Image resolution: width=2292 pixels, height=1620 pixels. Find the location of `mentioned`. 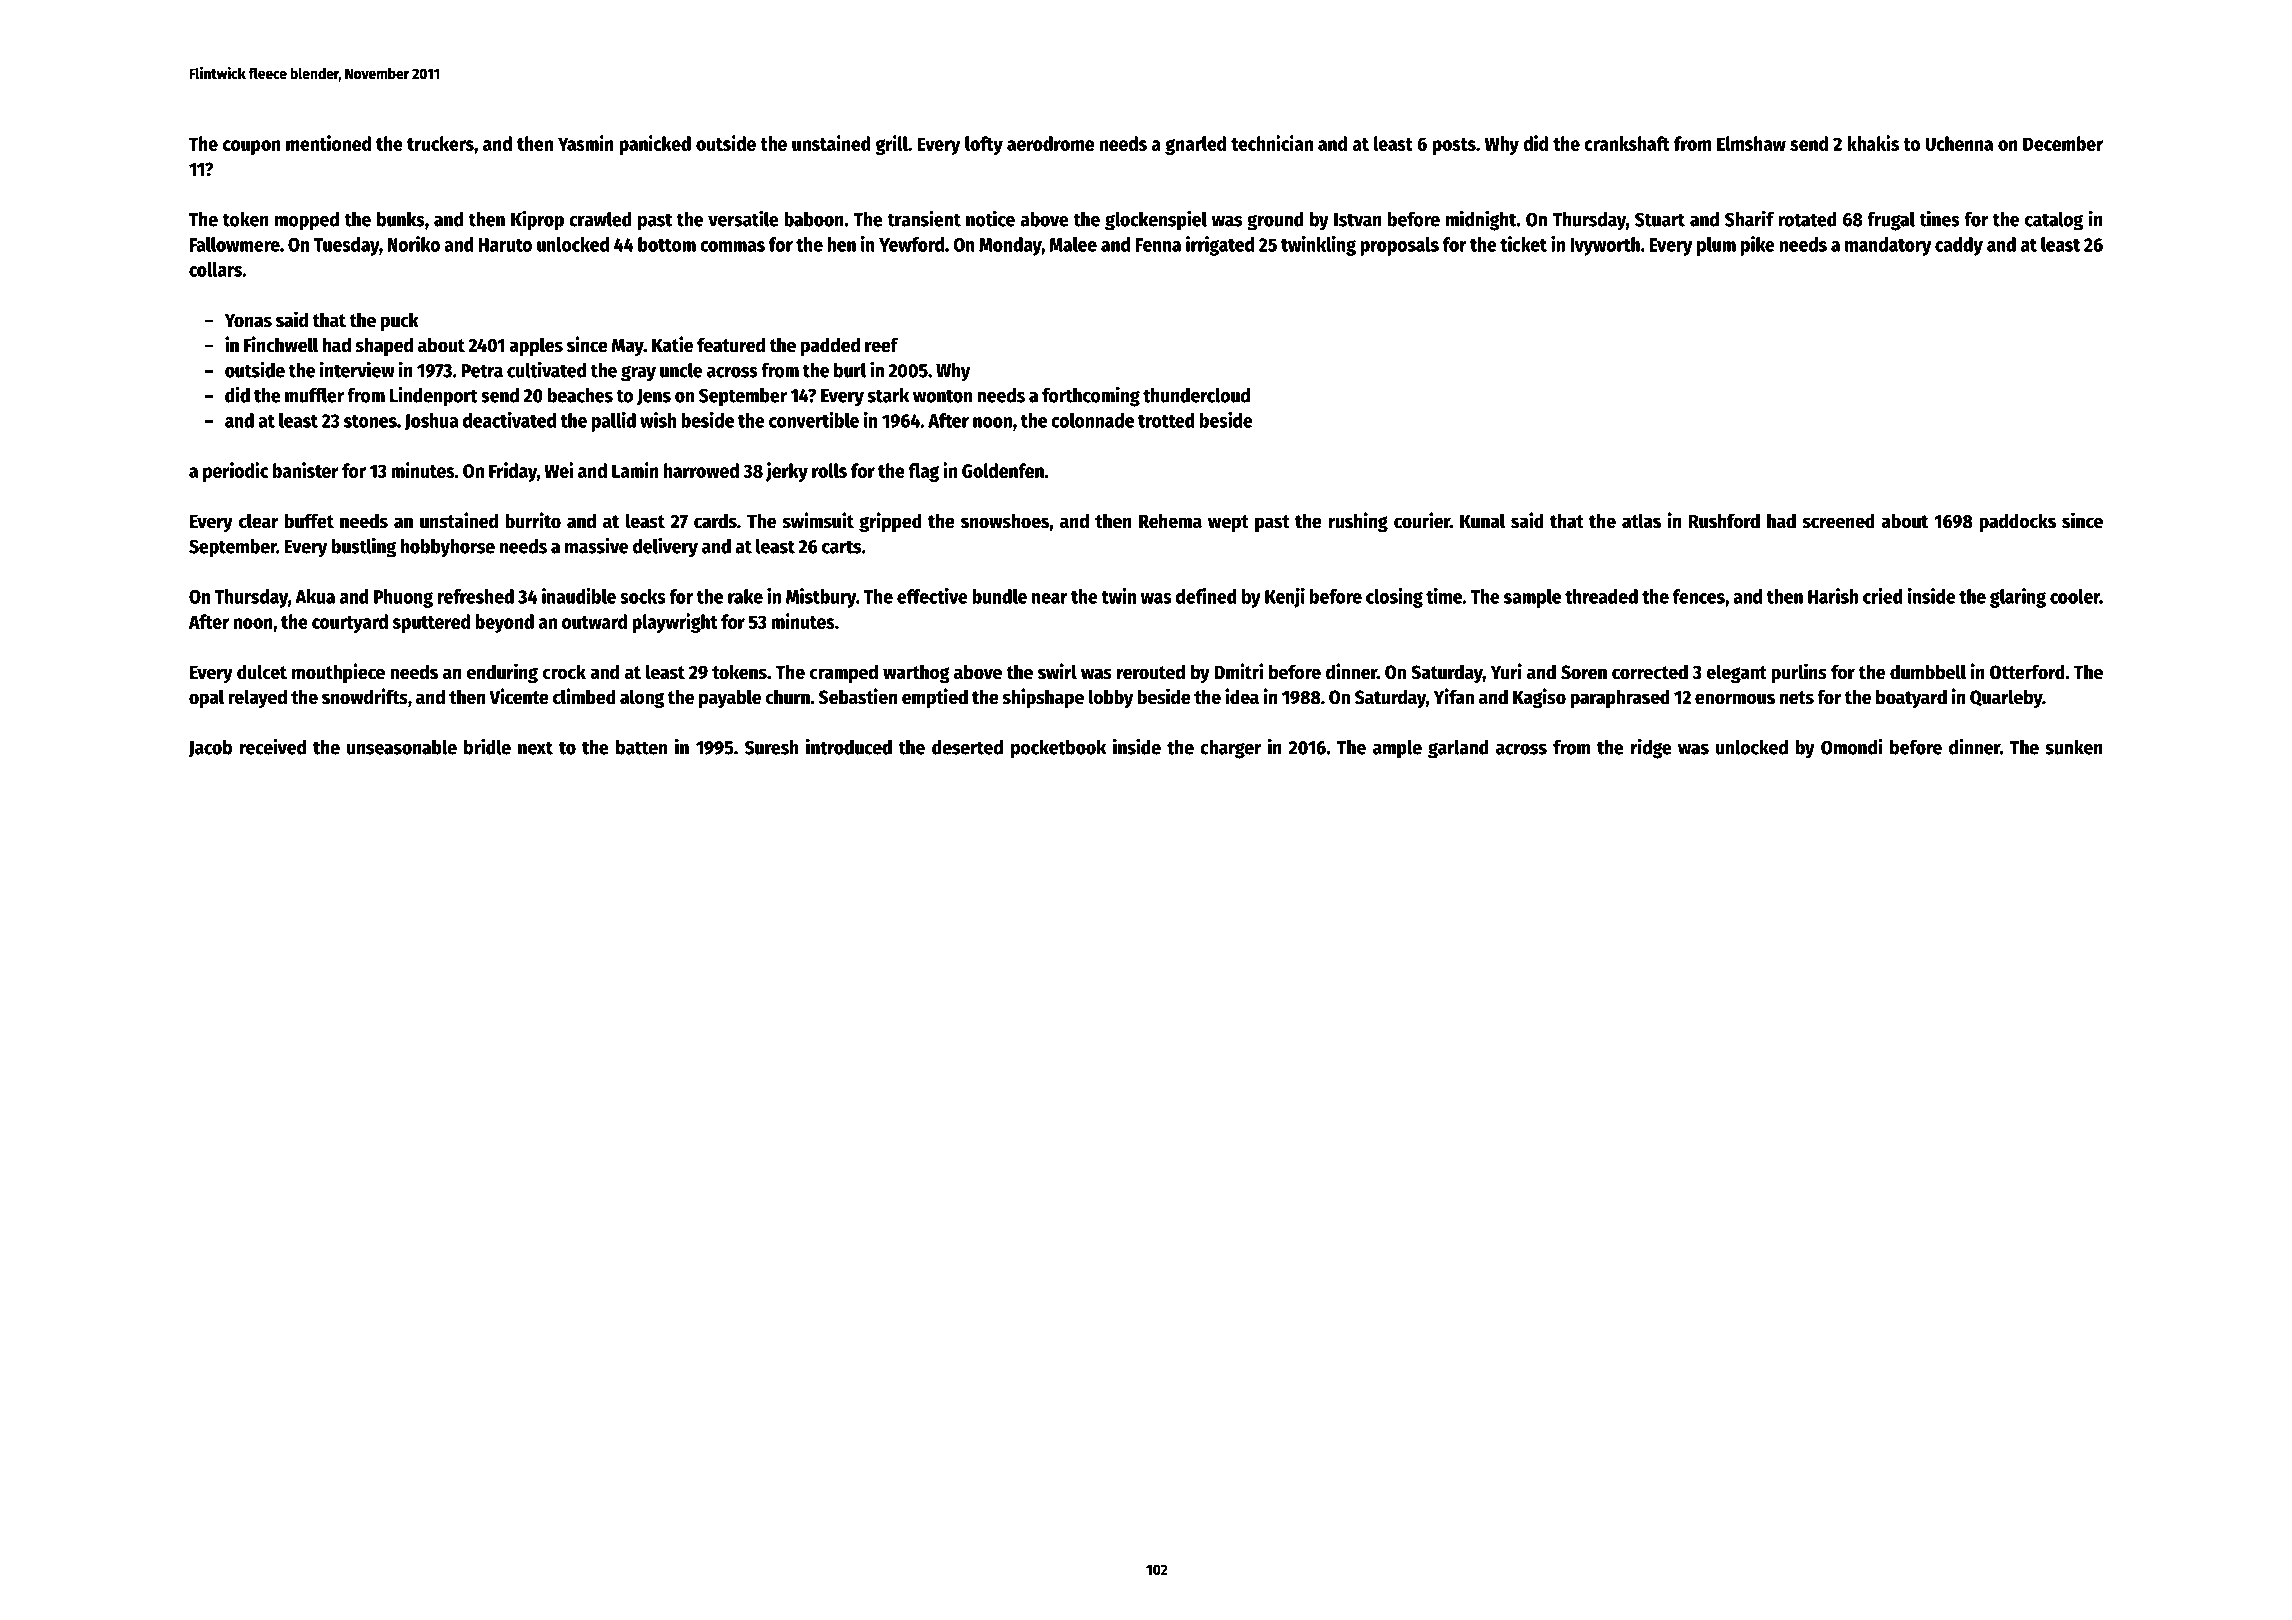

mentioned is located at coordinates (328, 143).
